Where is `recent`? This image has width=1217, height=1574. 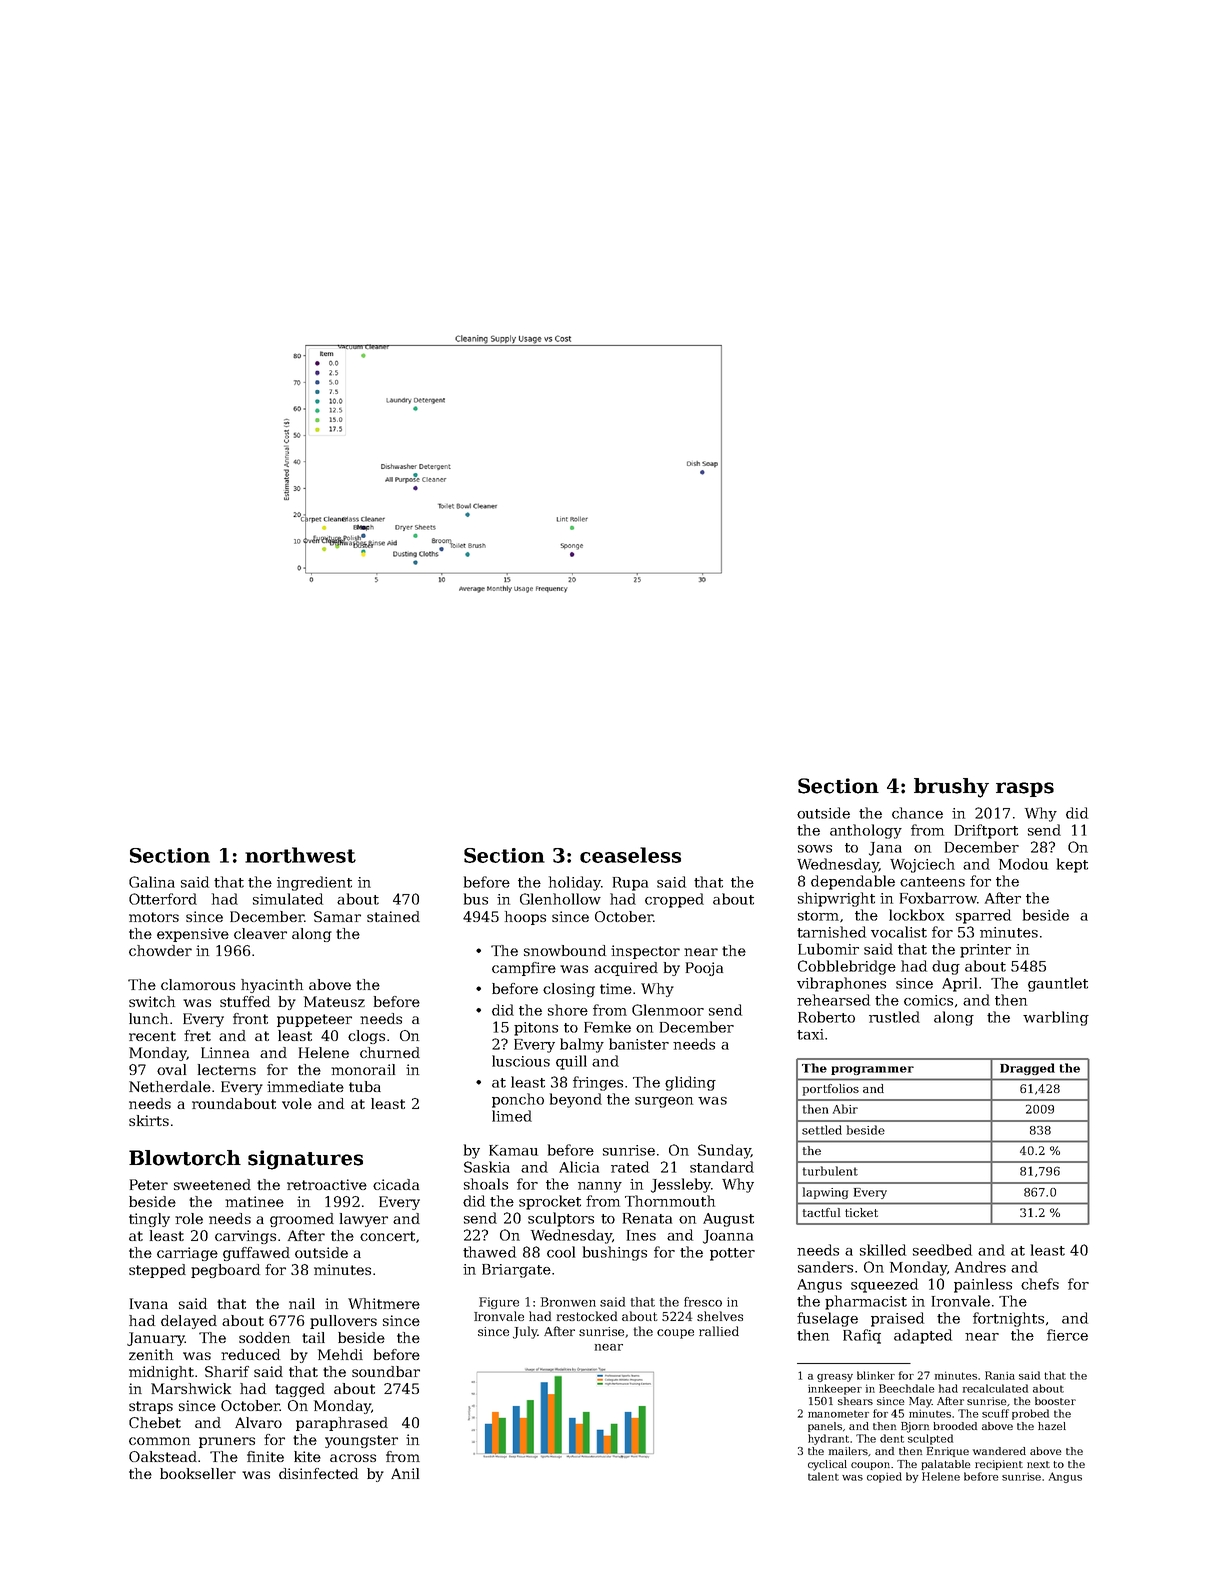 recent is located at coordinates (152, 1036).
